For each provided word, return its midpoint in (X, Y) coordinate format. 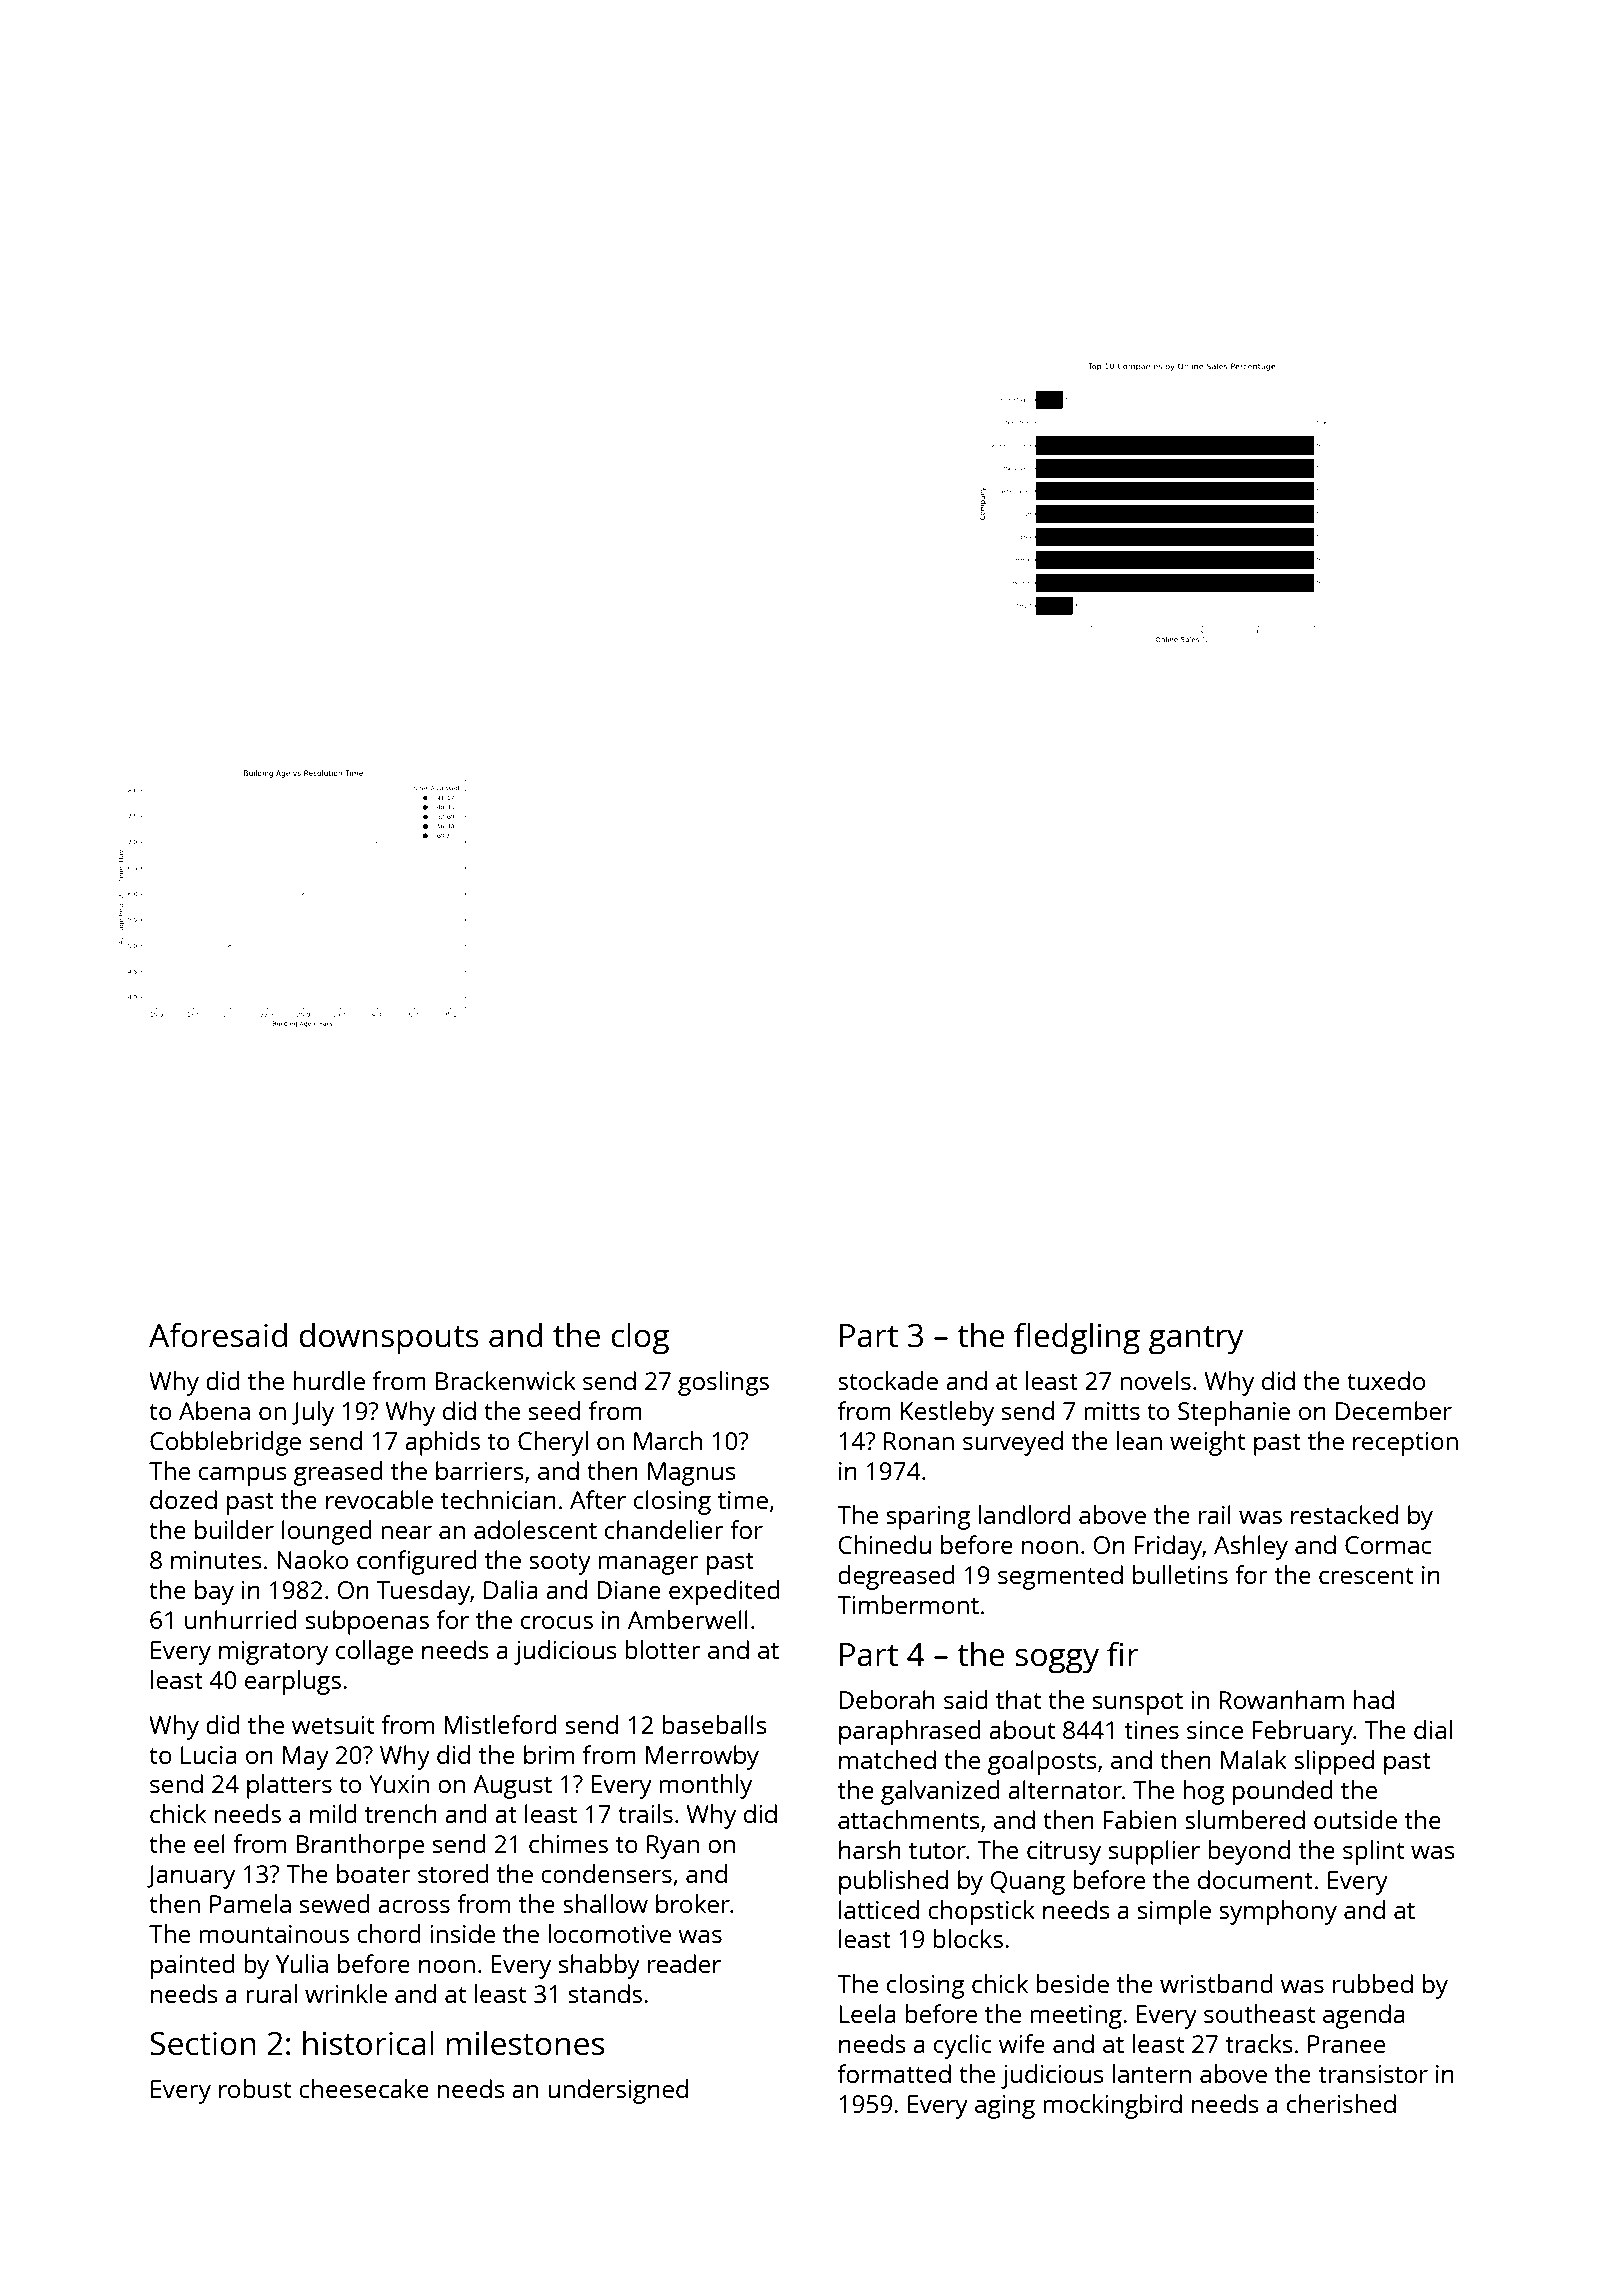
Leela (867, 2013)
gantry (1196, 1340)
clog (640, 1338)
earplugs (293, 1682)
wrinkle (346, 1993)
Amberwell (688, 1619)
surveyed (1013, 1443)
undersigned (618, 2091)
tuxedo (1386, 1380)
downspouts (389, 1338)
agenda (1364, 2016)
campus (243, 1476)
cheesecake (364, 2088)
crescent (1366, 1575)
